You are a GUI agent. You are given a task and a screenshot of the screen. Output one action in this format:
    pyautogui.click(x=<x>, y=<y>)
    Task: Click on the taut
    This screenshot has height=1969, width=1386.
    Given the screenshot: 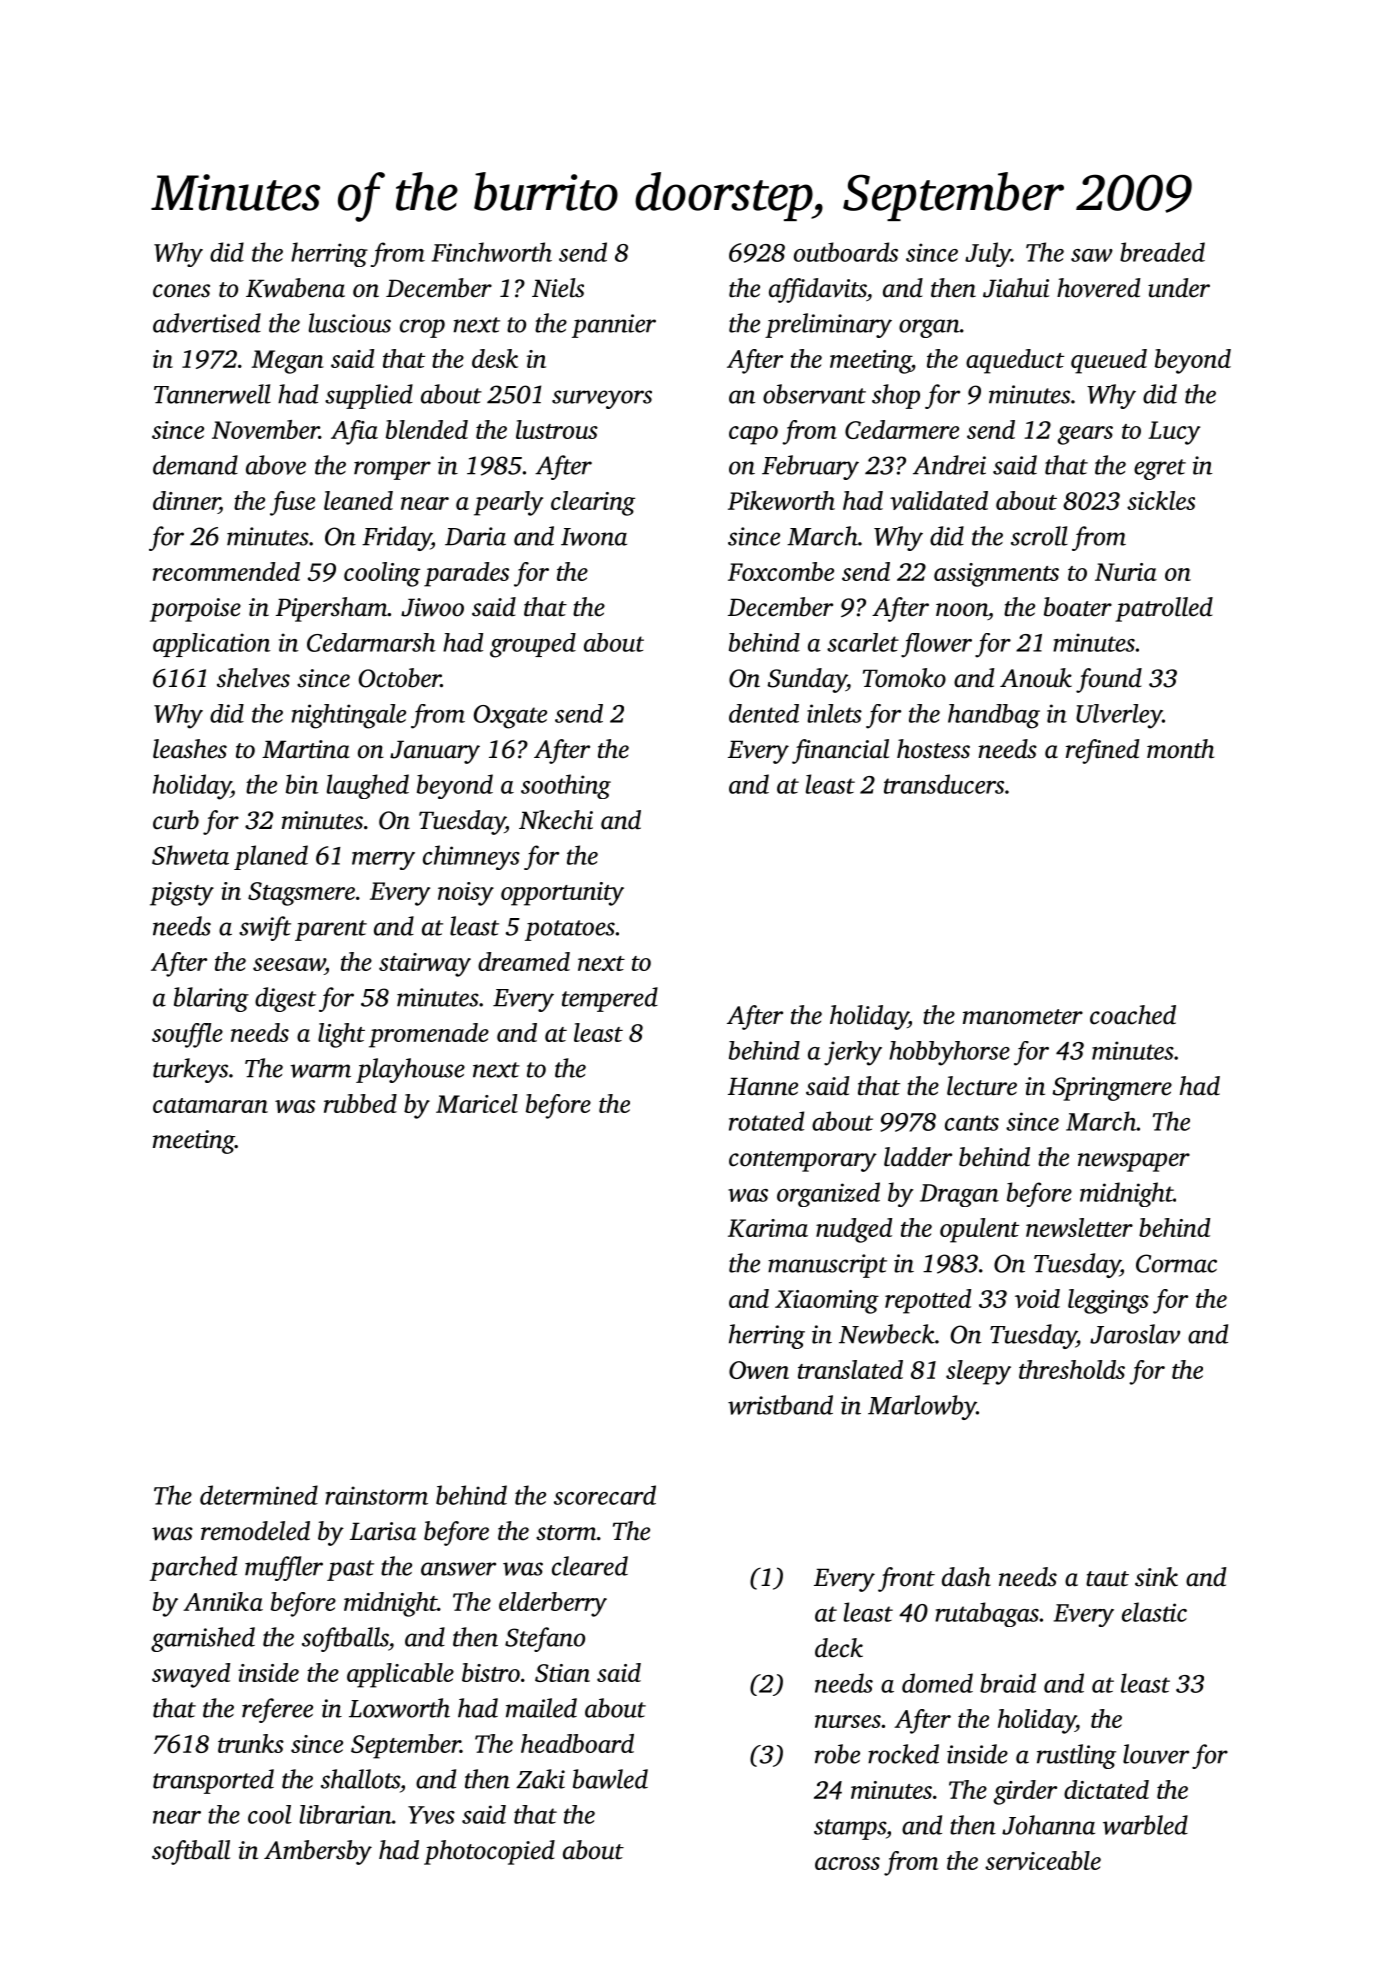 What is the action you would take?
    pyautogui.click(x=1107, y=1579)
